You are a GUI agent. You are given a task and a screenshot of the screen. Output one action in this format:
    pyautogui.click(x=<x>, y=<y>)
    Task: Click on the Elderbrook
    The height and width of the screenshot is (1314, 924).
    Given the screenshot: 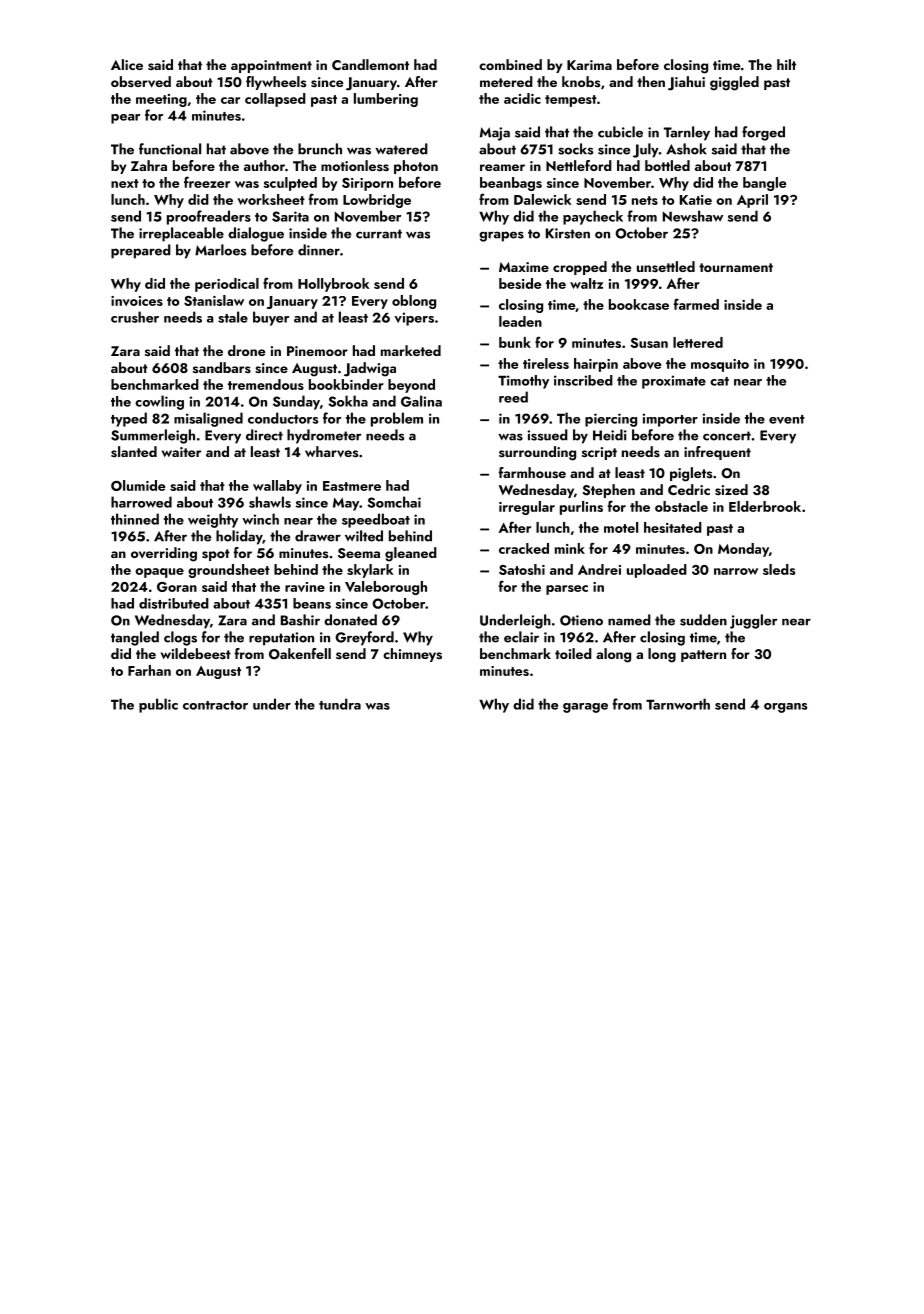 What is the action you would take?
    pyautogui.click(x=765, y=506)
